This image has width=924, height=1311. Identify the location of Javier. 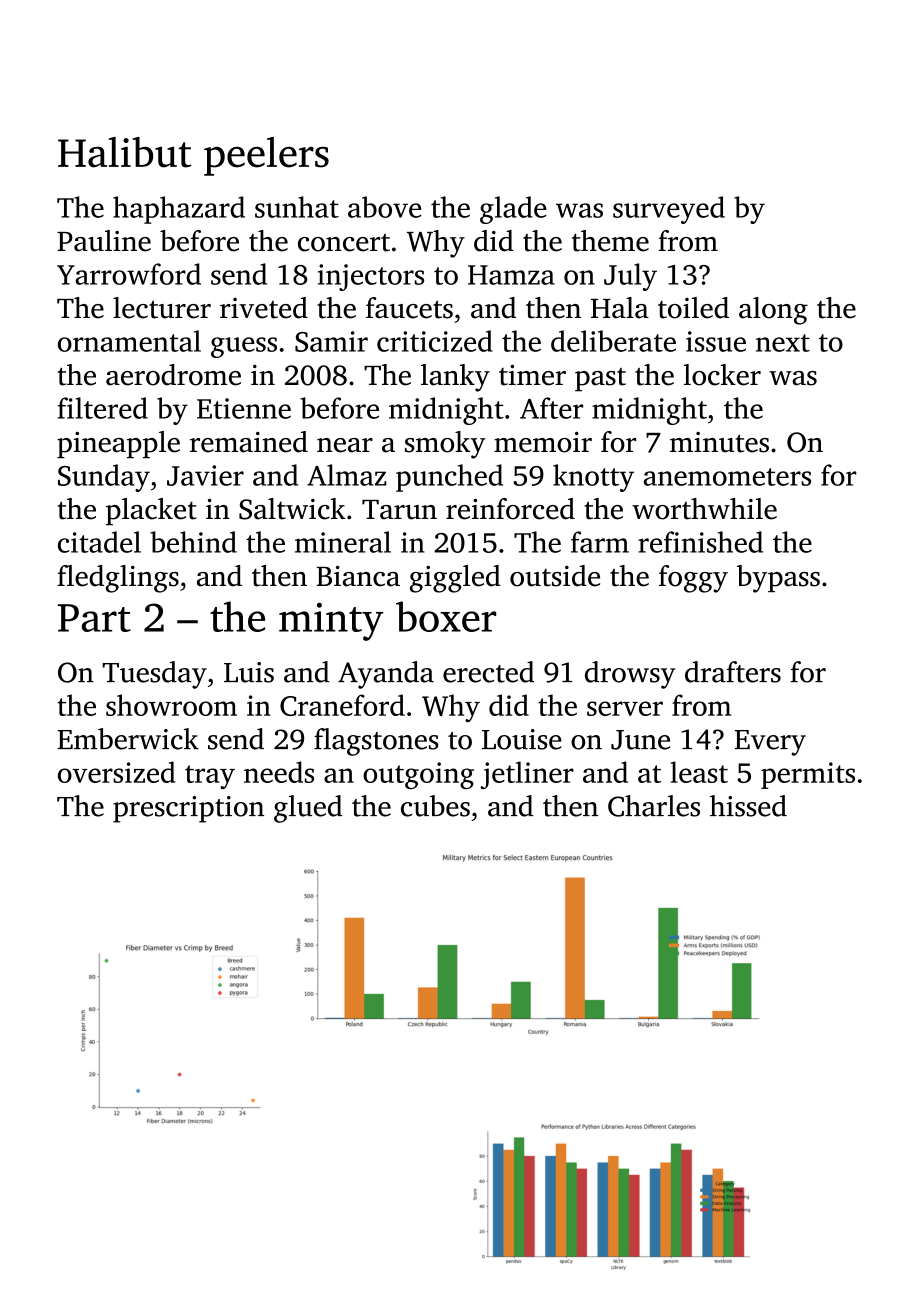
(205, 475).
